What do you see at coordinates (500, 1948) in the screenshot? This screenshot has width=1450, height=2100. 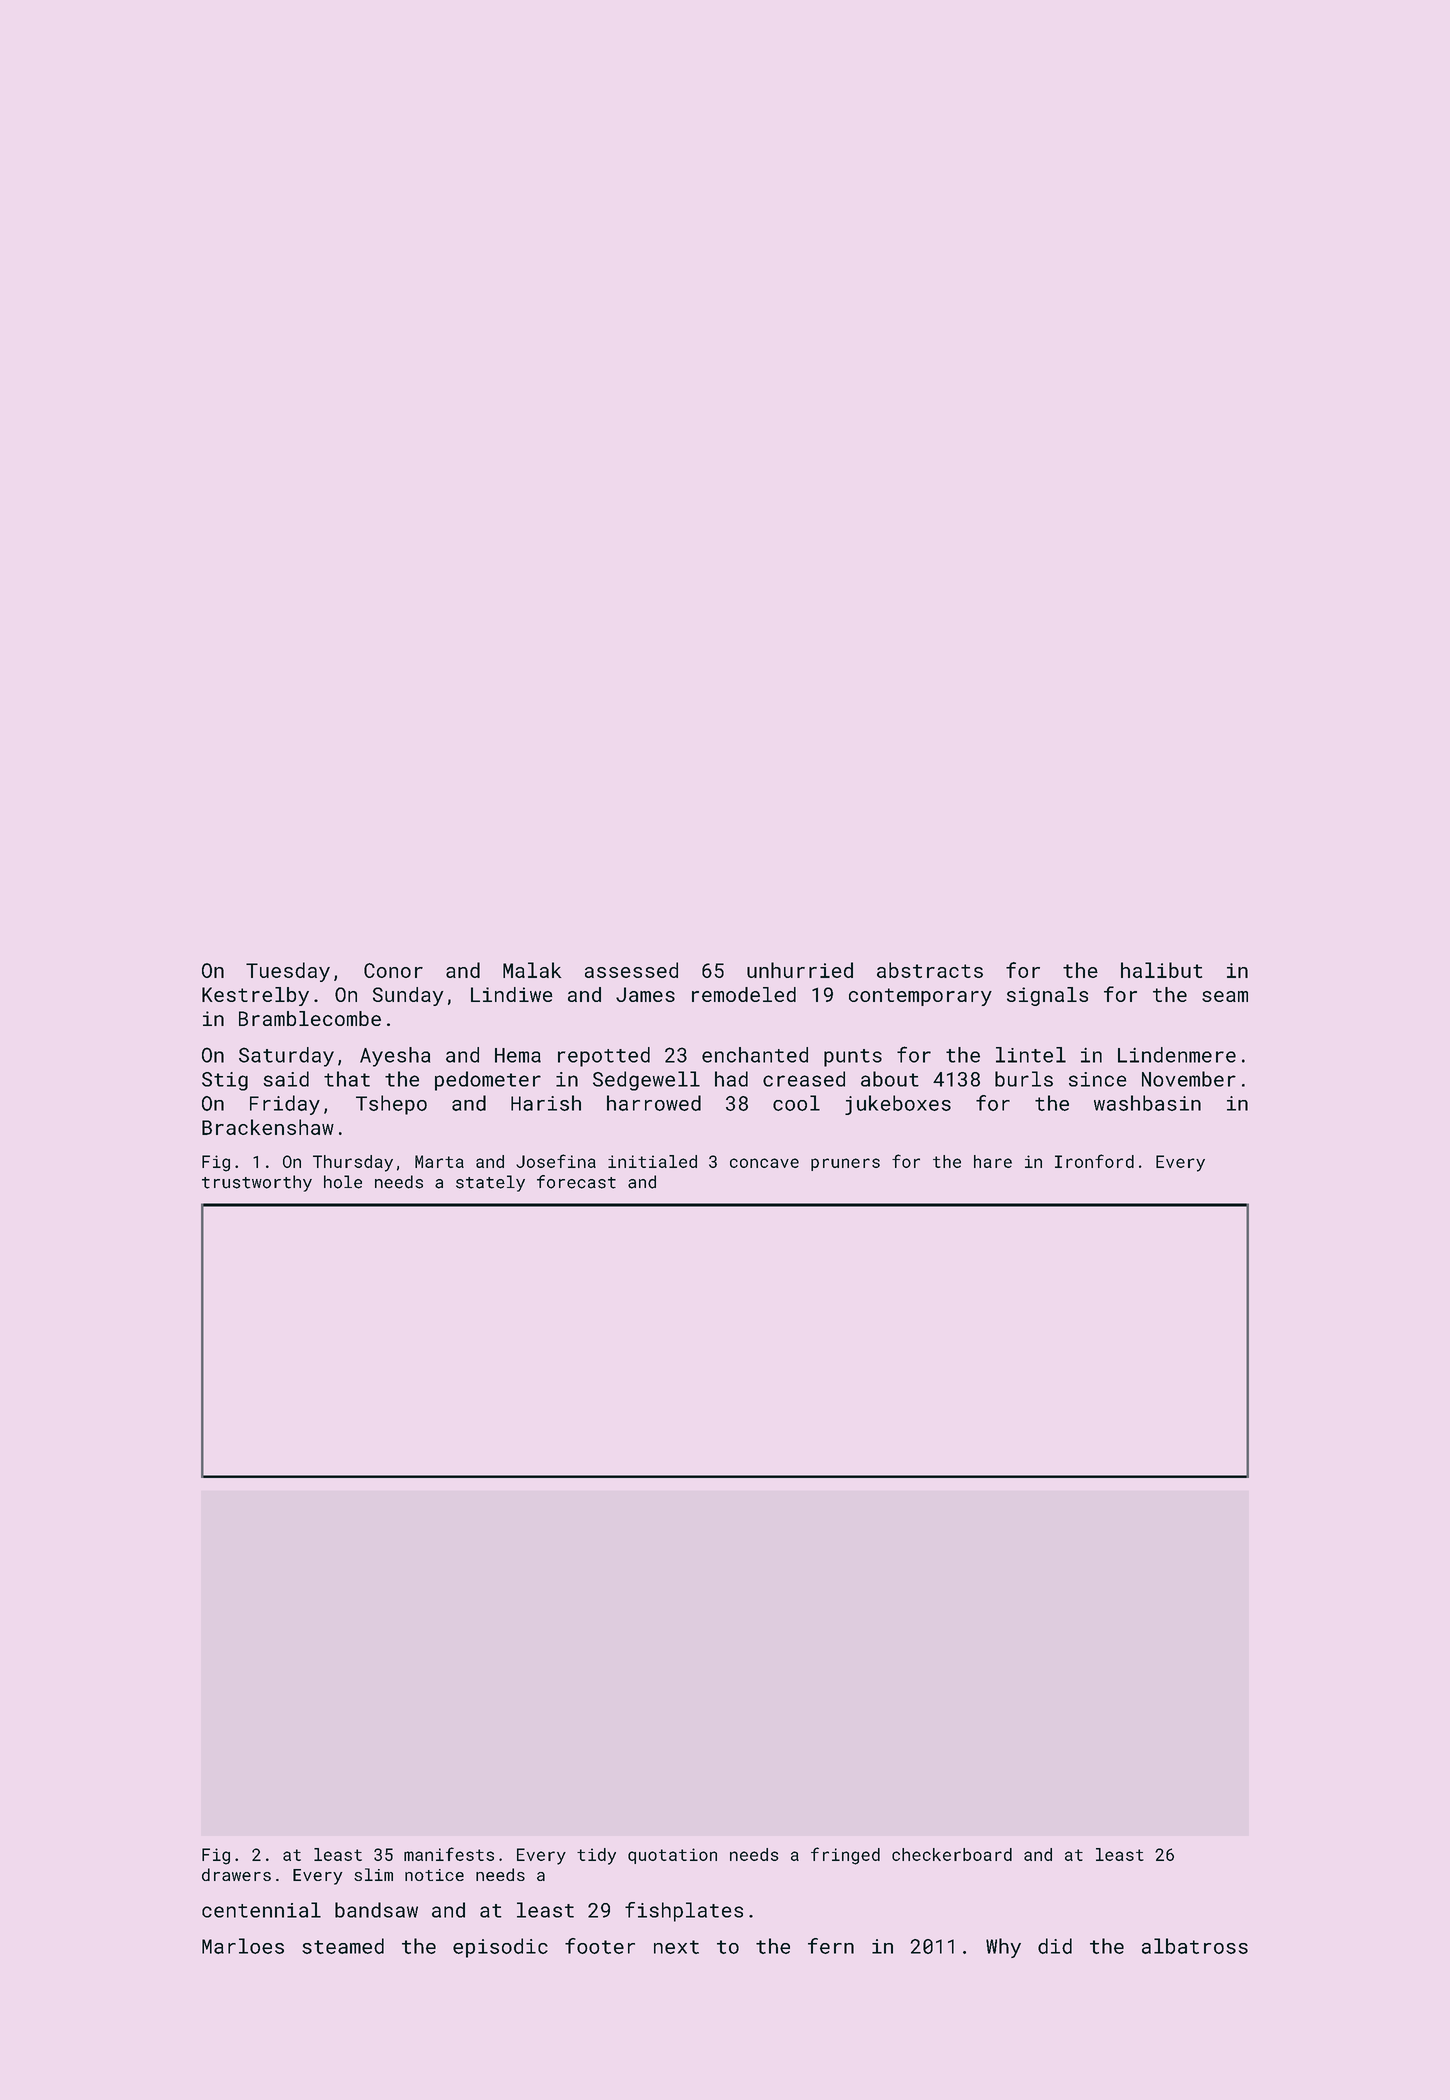 I see `episodic` at bounding box center [500, 1948].
